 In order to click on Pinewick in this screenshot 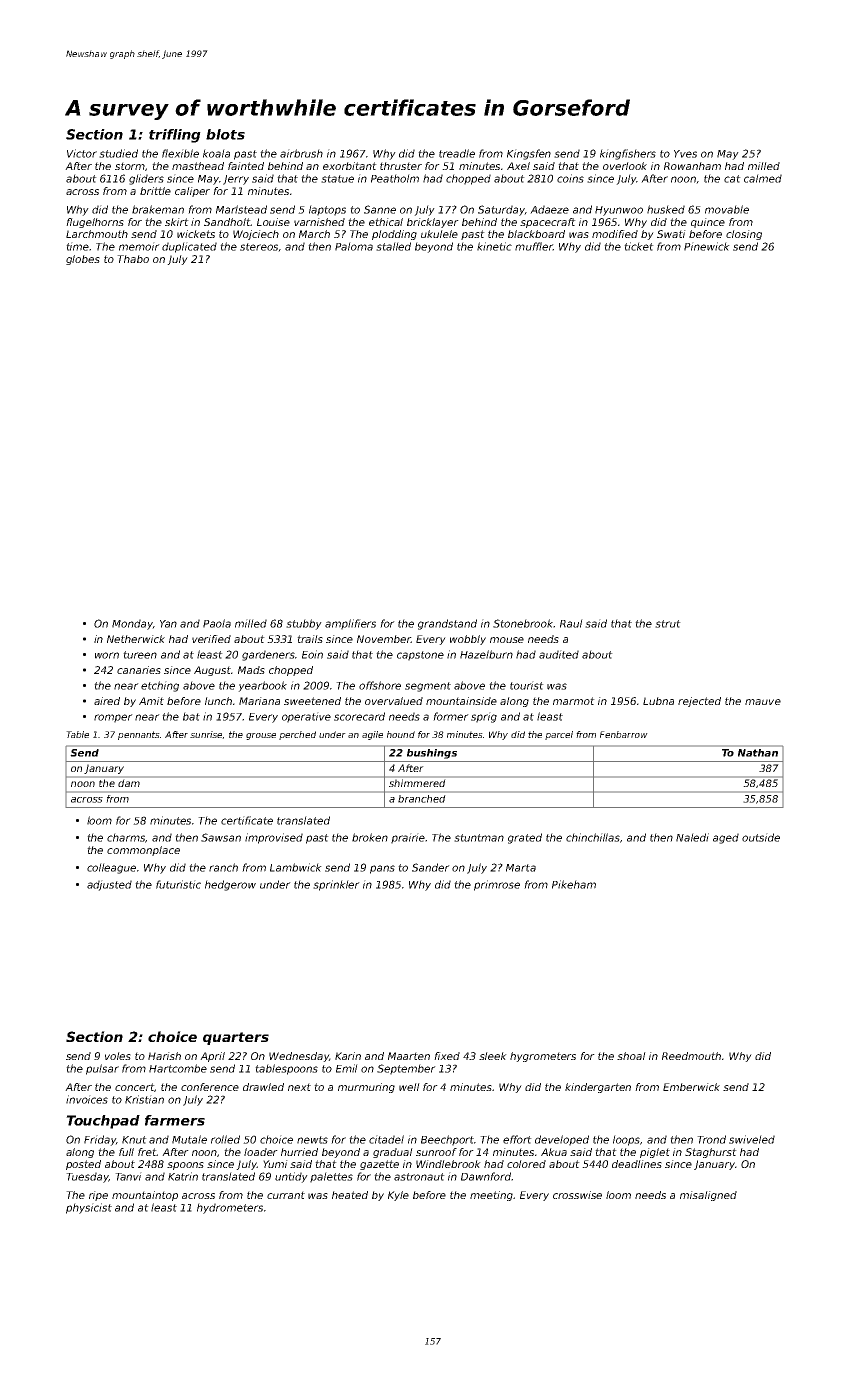, I will do `click(707, 246)`.
